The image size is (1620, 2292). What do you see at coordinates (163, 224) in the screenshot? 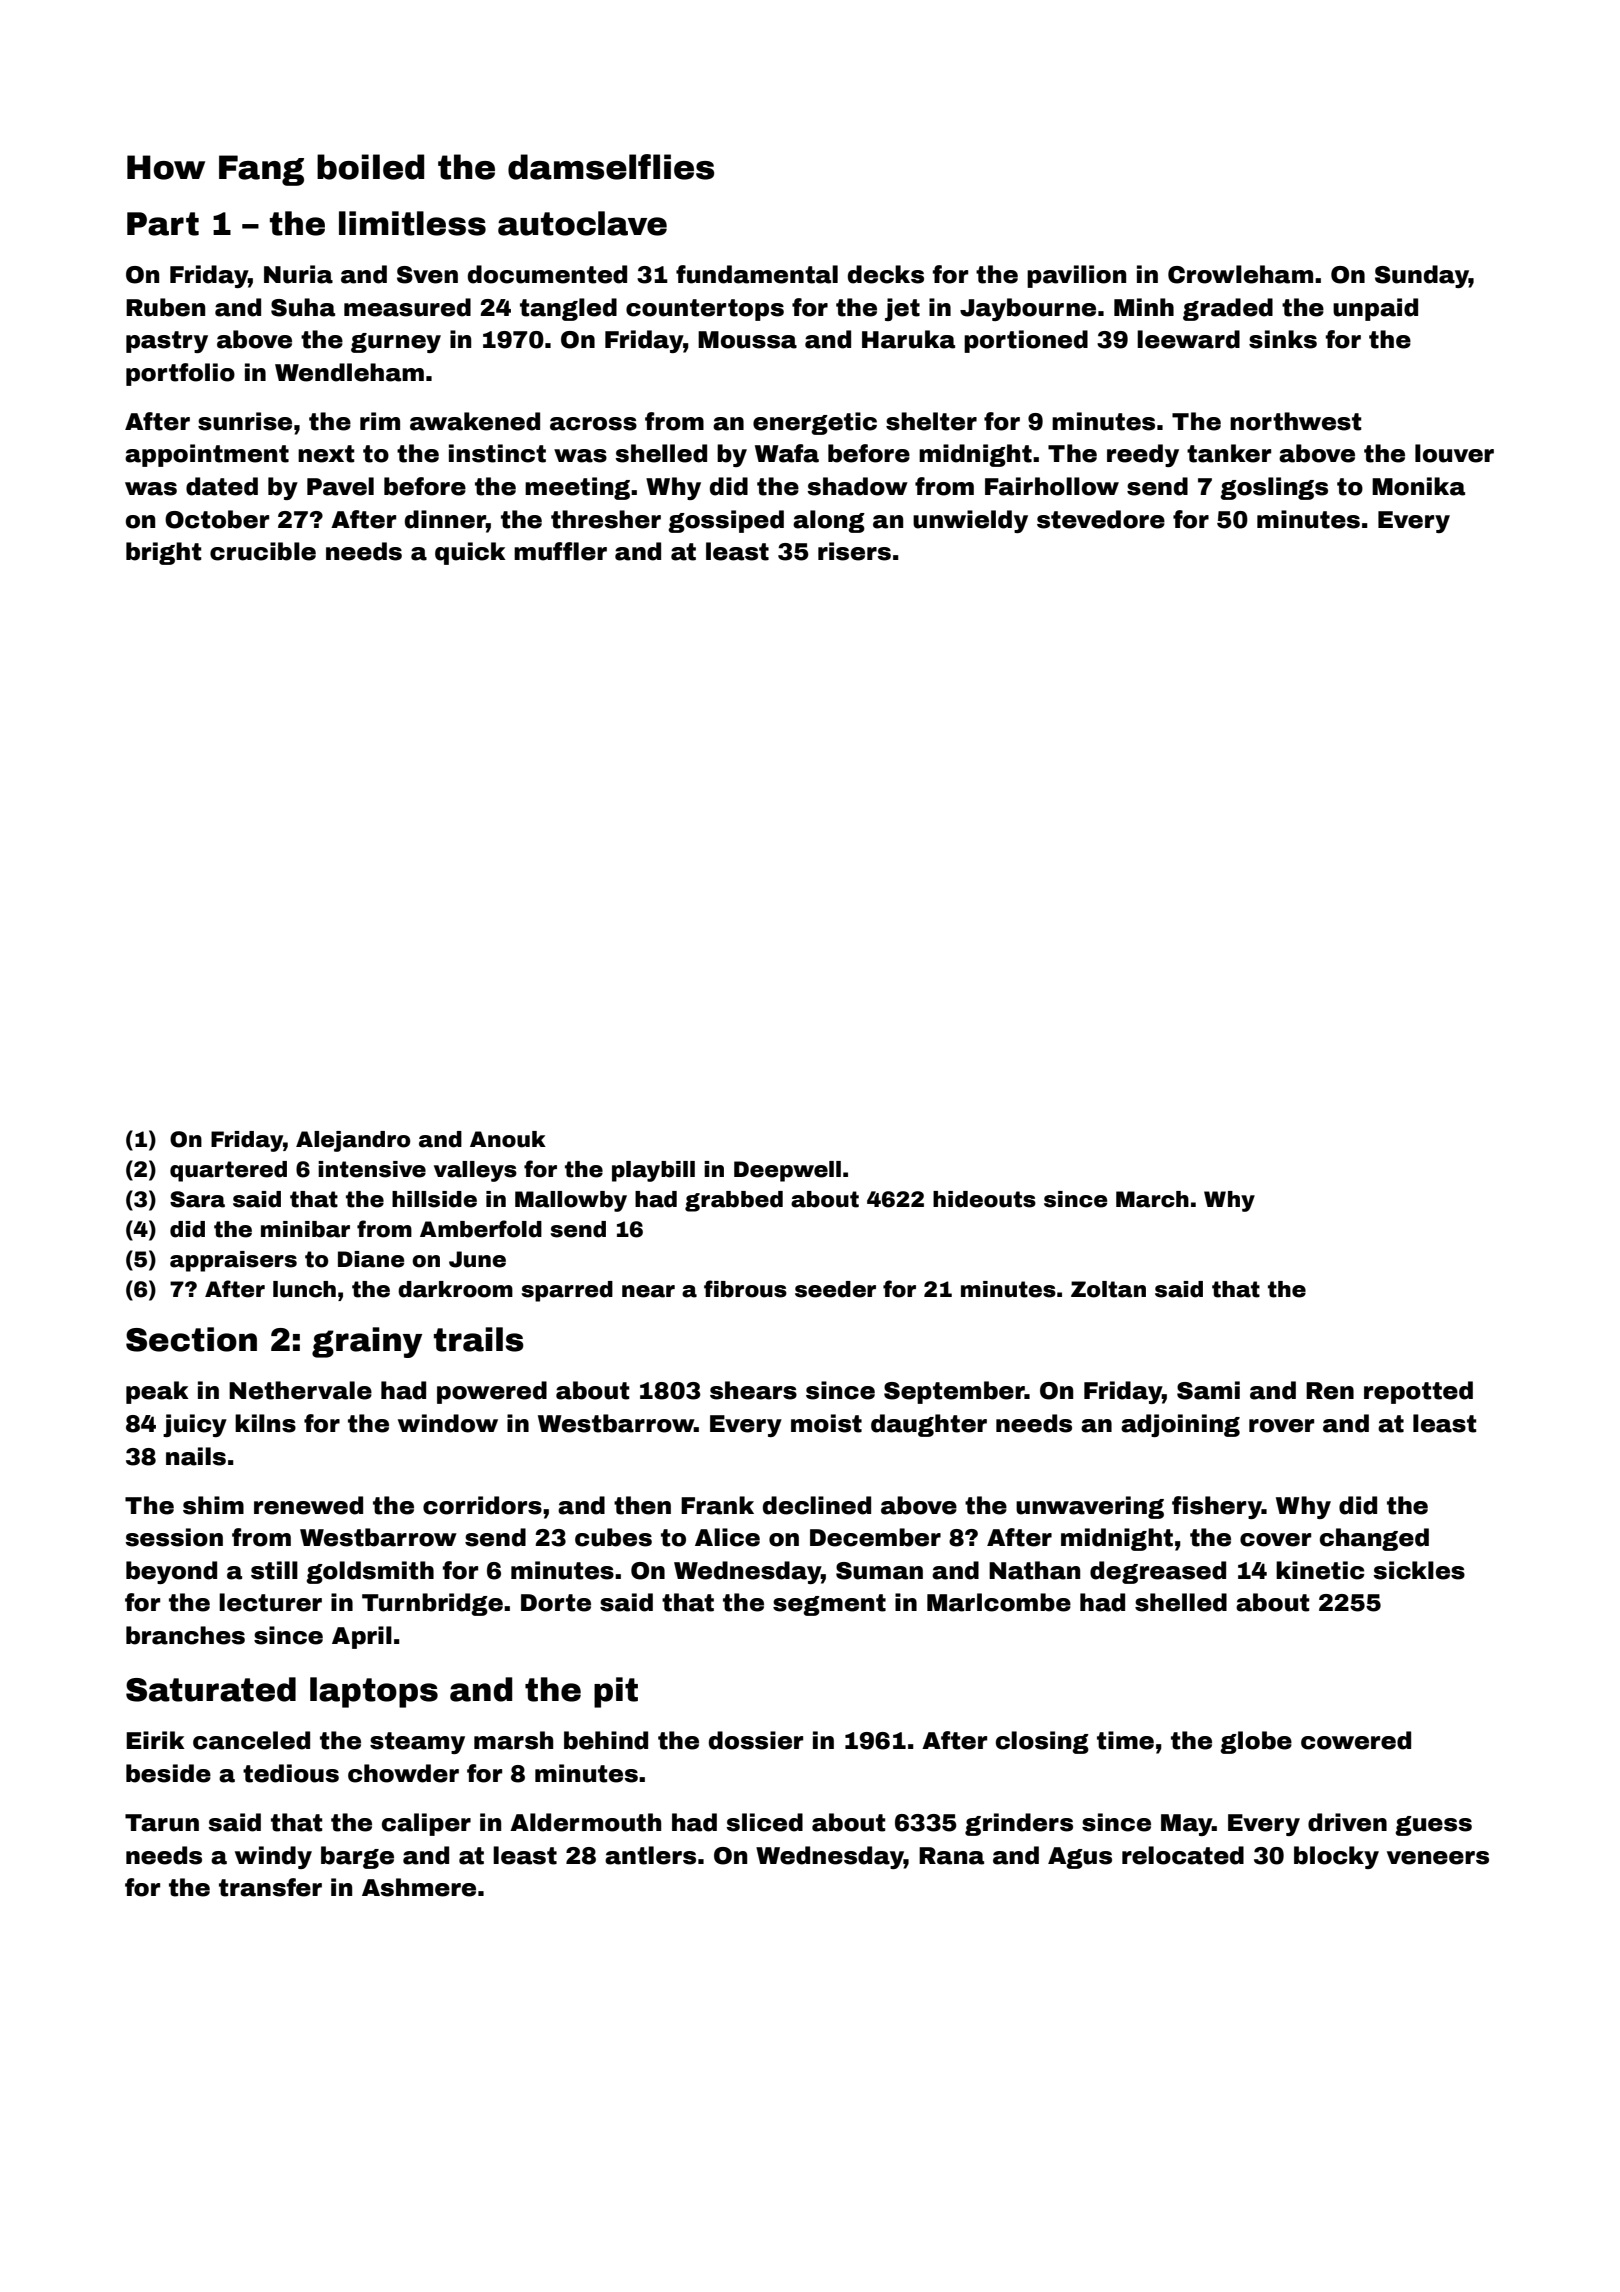
I see `Part` at bounding box center [163, 224].
